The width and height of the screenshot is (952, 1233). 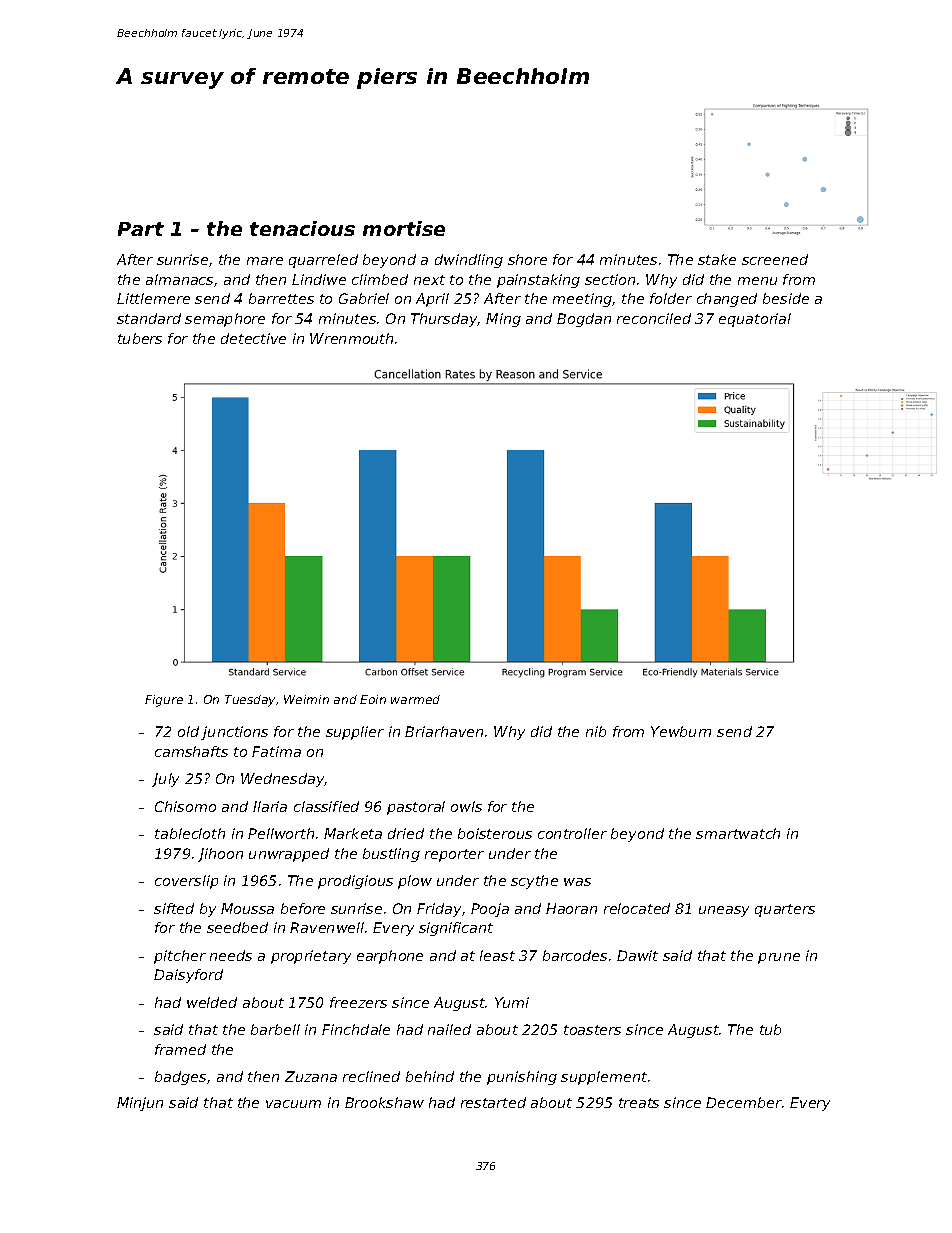 What do you see at coordinates (681, 731) in the screenshot?
I see `Yewburn` at bounding box center [681, 731].
